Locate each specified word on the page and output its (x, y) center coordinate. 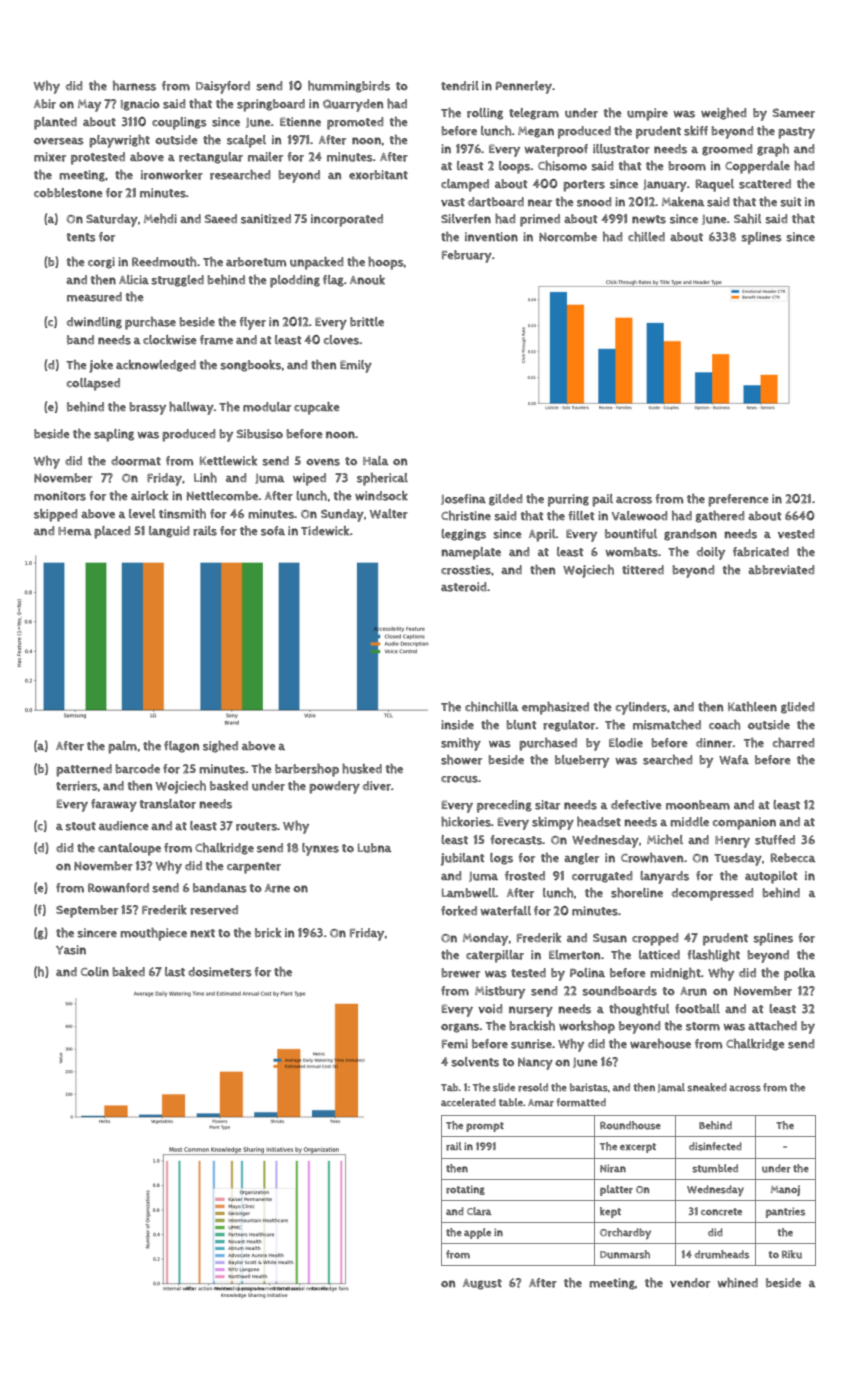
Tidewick (325, 531)
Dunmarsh (625, 1254)
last (175, 972)
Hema (75, 531)
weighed (723, 114)
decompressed (712, 894)
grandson (690, 535)
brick (268, 933)
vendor (690, 1283)
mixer (50, 157)
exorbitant (378, 175)
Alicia (134, 279)
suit (791, 202)
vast (453, 202)
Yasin (71, 950)
